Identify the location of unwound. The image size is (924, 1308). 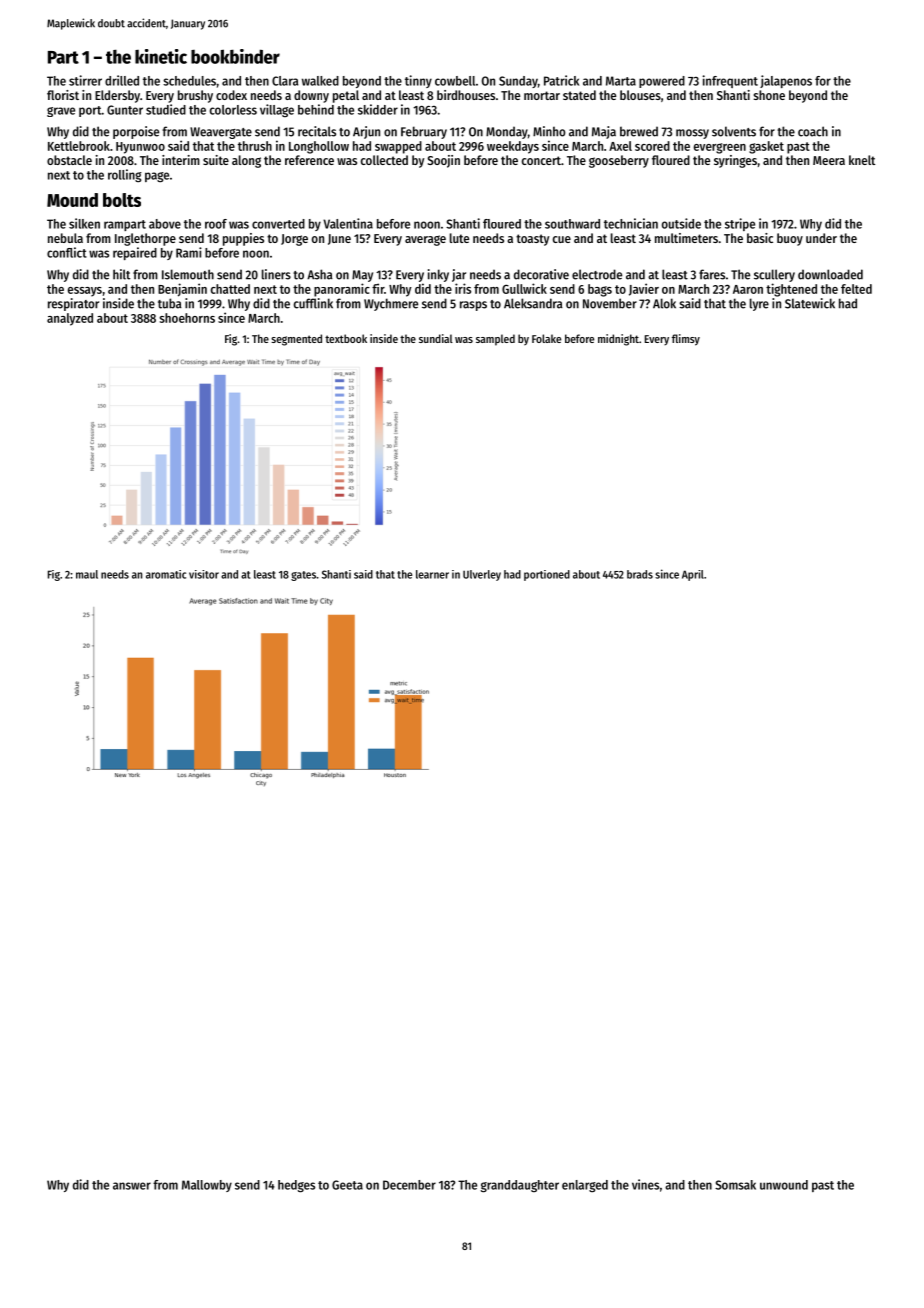
(784, 1185).
